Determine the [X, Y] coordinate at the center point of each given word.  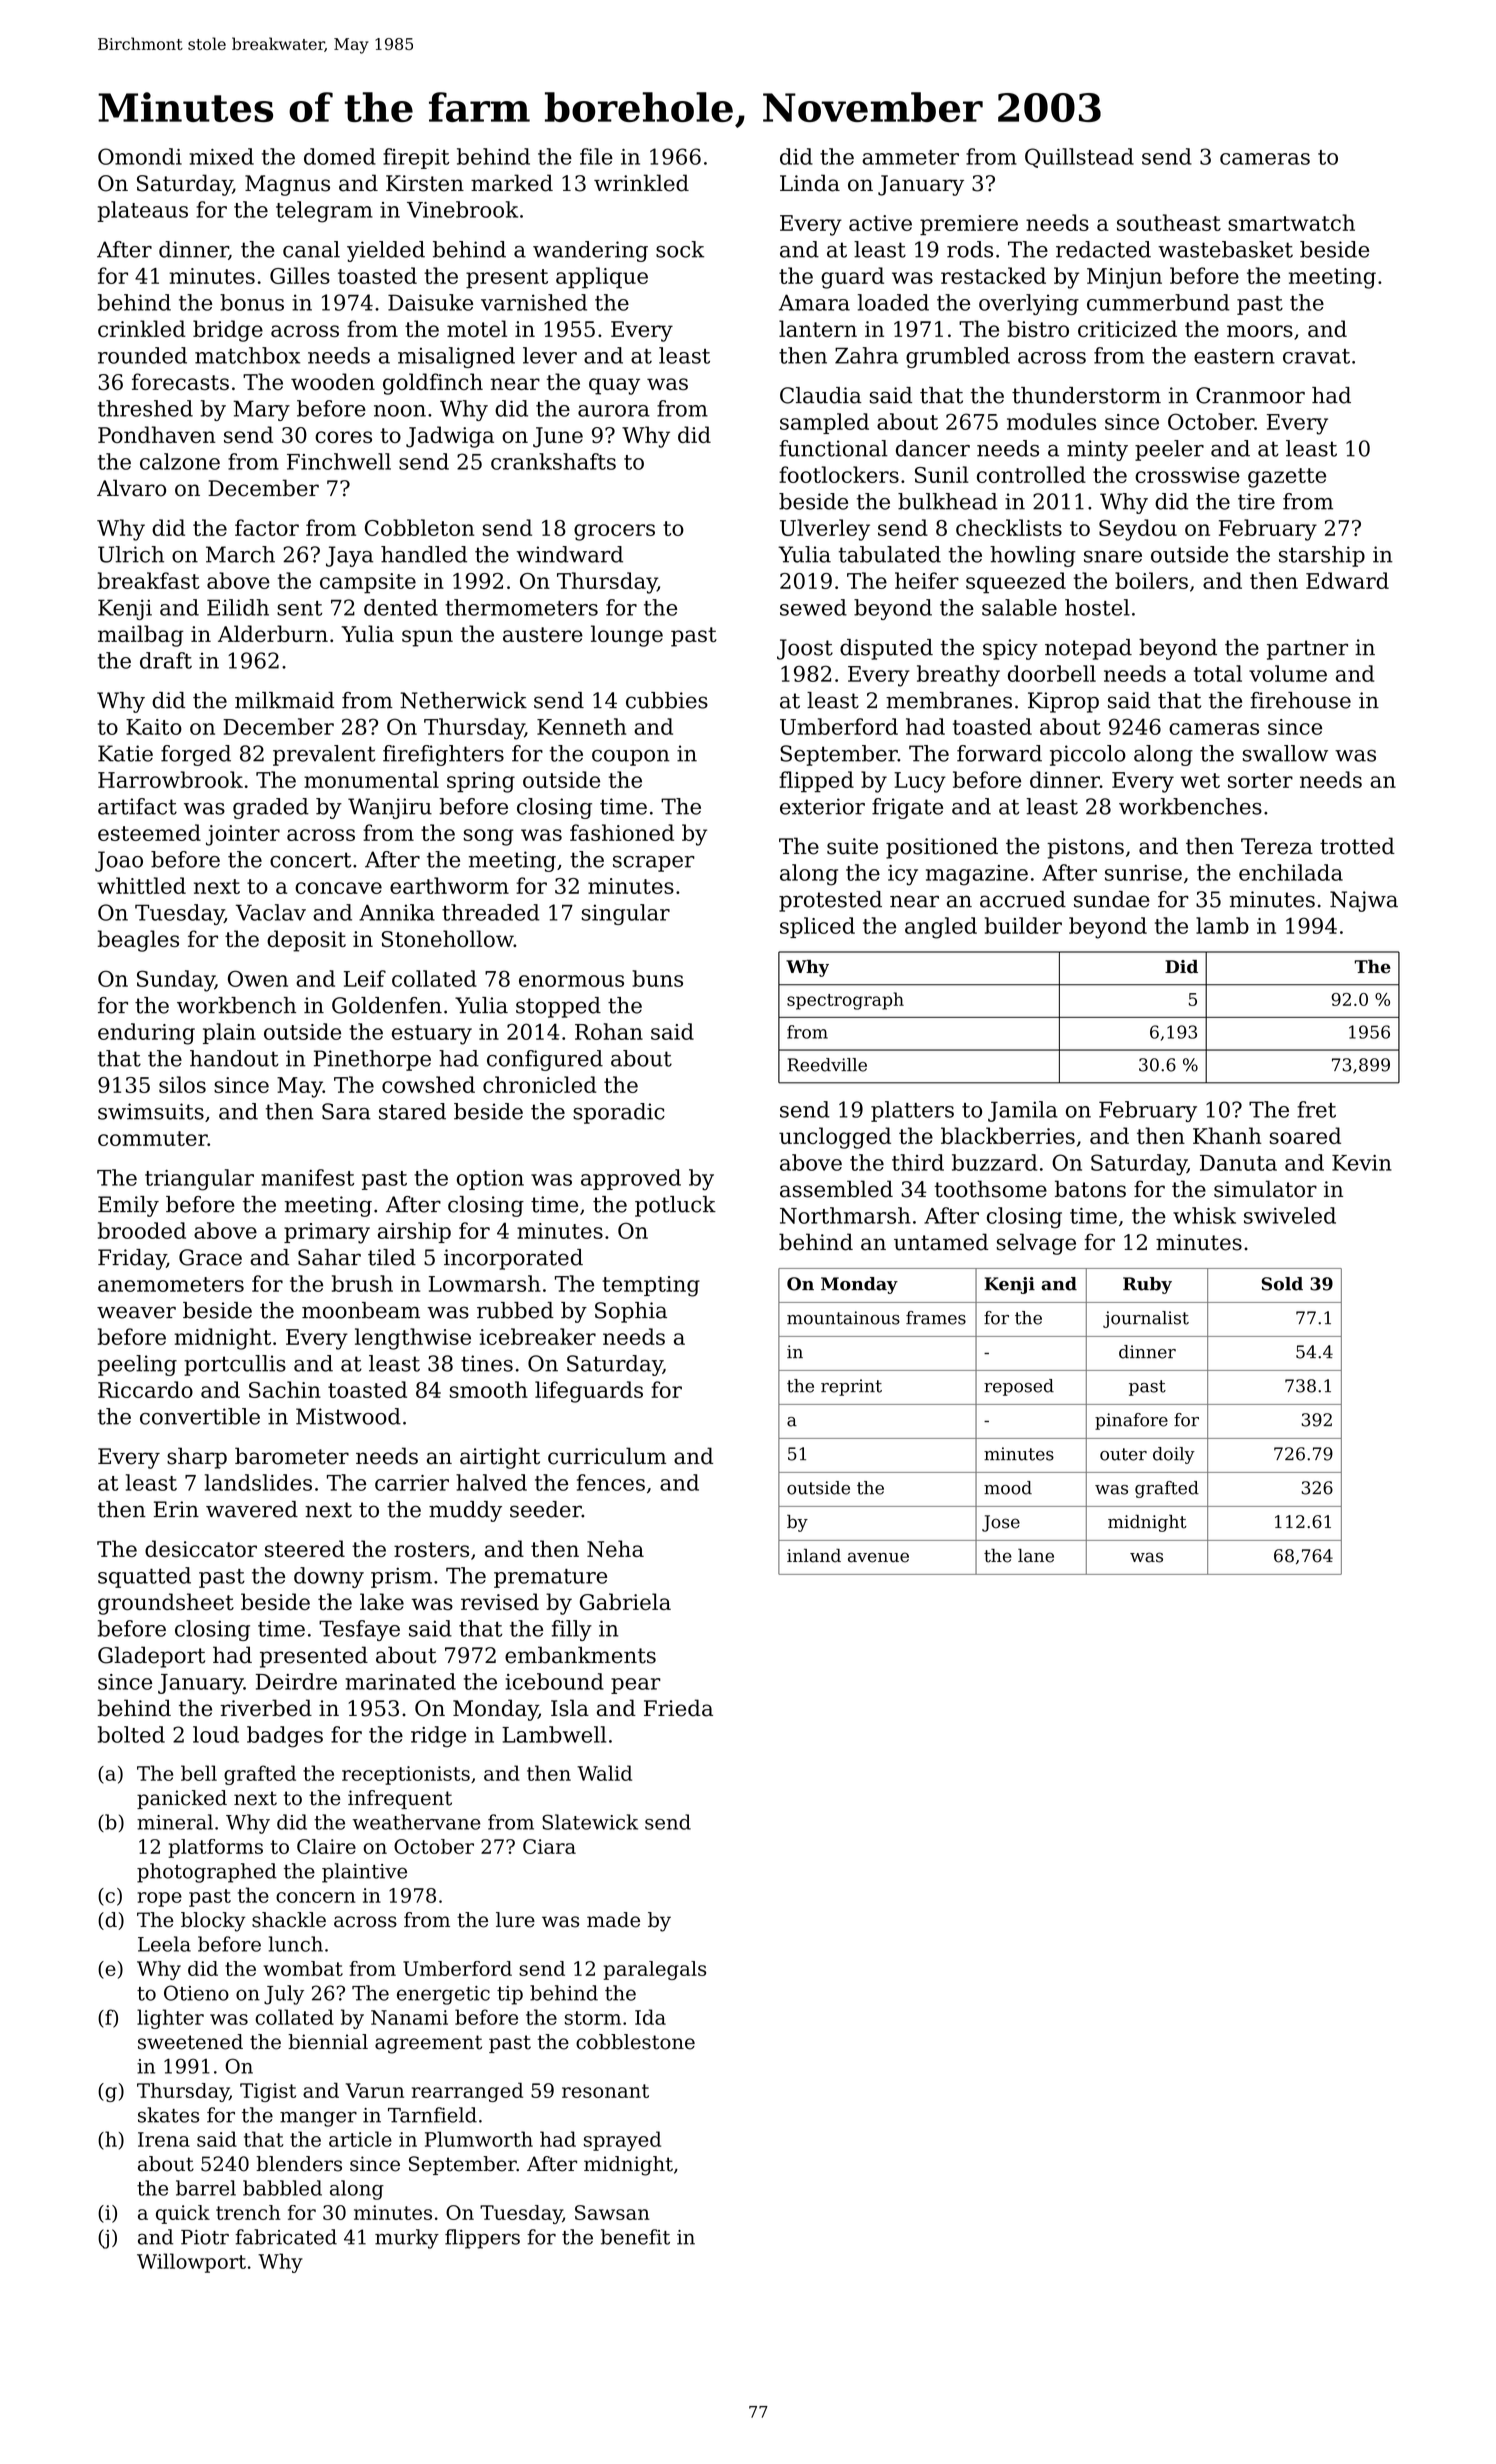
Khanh [1227, 1135]
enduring [146, 1034]
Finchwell [339, 461]
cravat [1316, 356]
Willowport [191, 2263]
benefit [635, 2237]
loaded [893, 302]
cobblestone [635, 2042]
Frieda [678, 1708]
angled [941, 928]
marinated [401, 1681]
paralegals [654, 1970]
